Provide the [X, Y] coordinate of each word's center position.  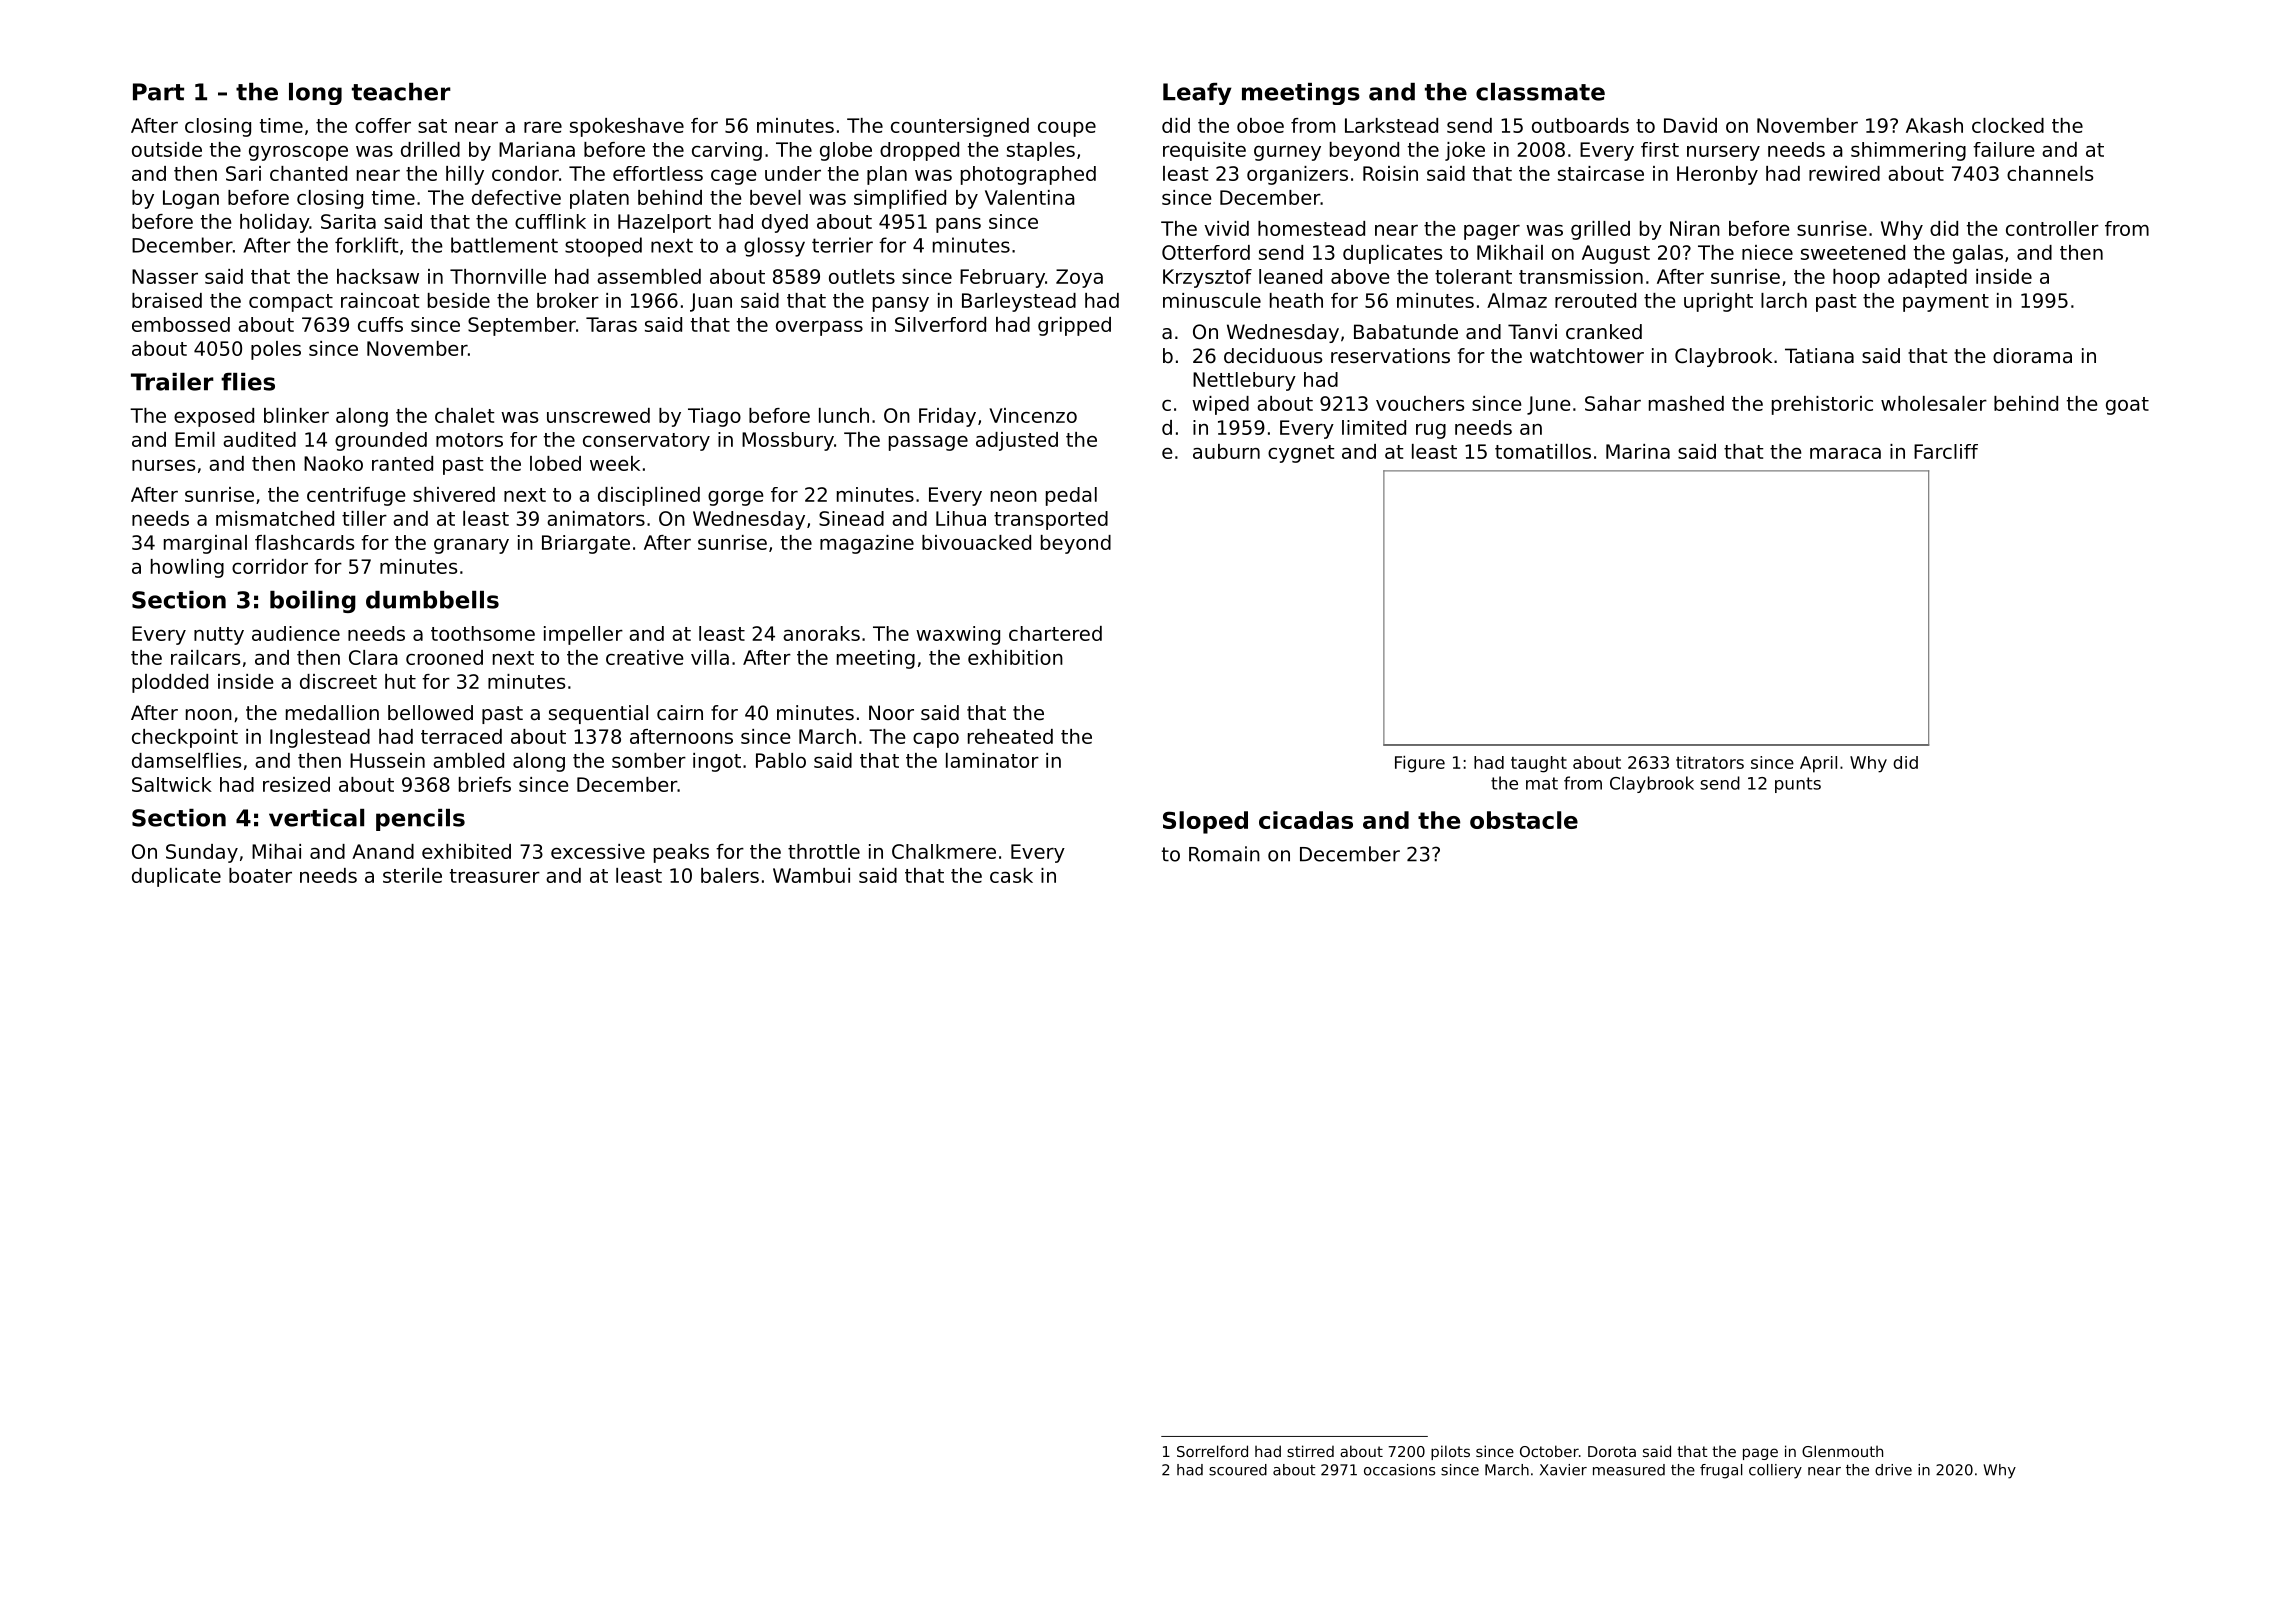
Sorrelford [1212, 1451]
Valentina [1030, 197]
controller [2052, 228]
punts [1798, 785]
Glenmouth [1842, 1451]
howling [187, 568]
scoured [1238, 1470]
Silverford [940, 324]
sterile [412, 875]
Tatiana [1819, 355]
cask [1011, 875]
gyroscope [298, 153]
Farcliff [1946, 451]
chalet [464, 415]
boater [260, 875]
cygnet [1301, 454]
